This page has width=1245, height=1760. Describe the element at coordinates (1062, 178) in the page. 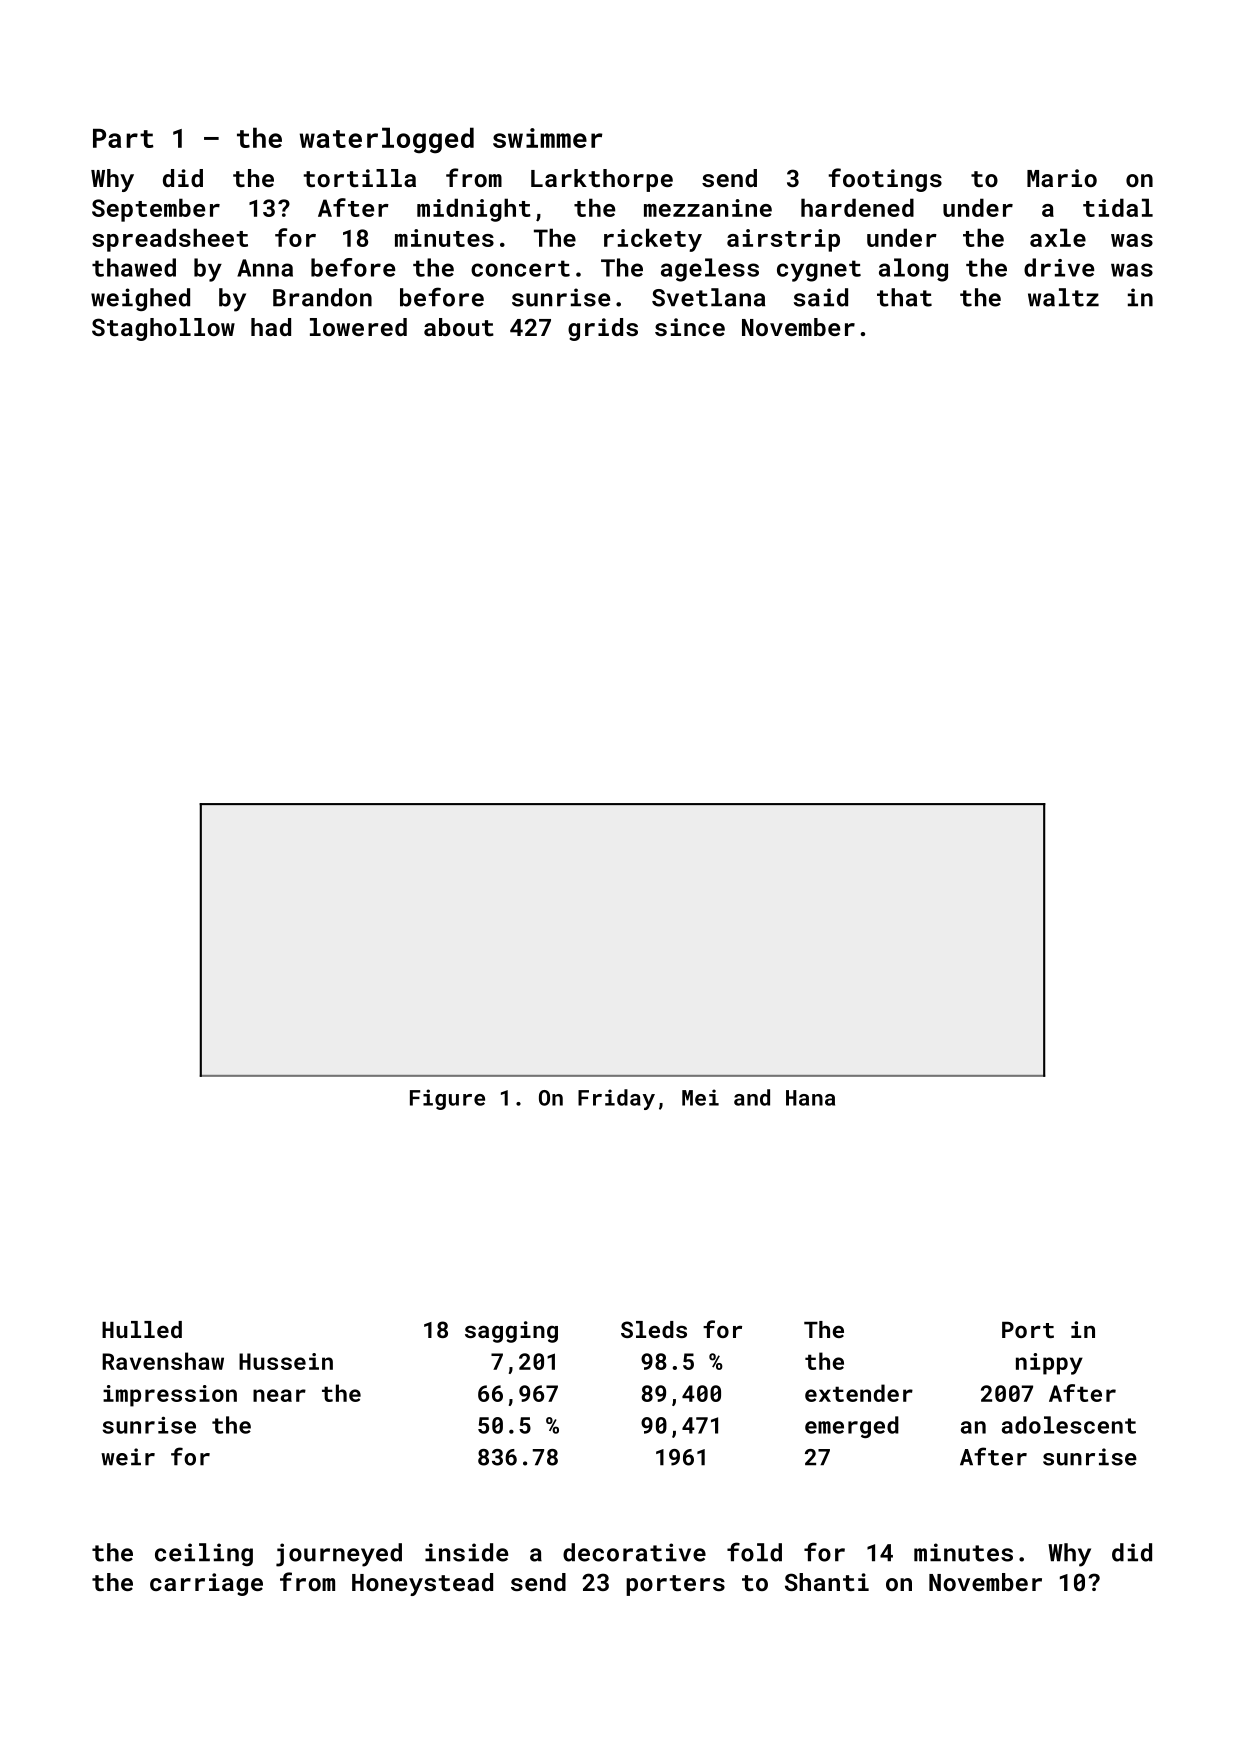

I see `Mario` at that location.
